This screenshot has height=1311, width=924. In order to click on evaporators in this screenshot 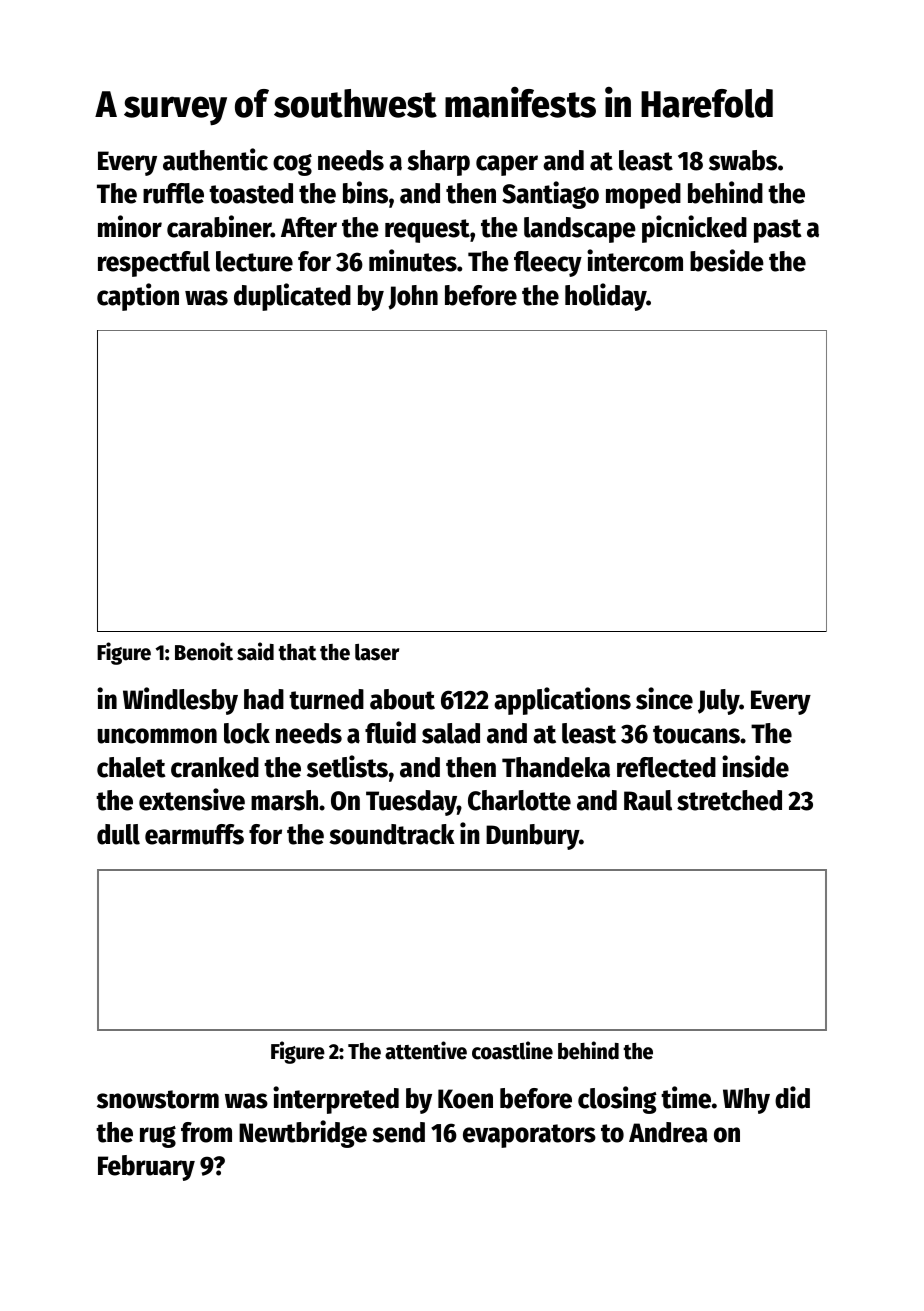, I will do `click(529, 1136)`.
